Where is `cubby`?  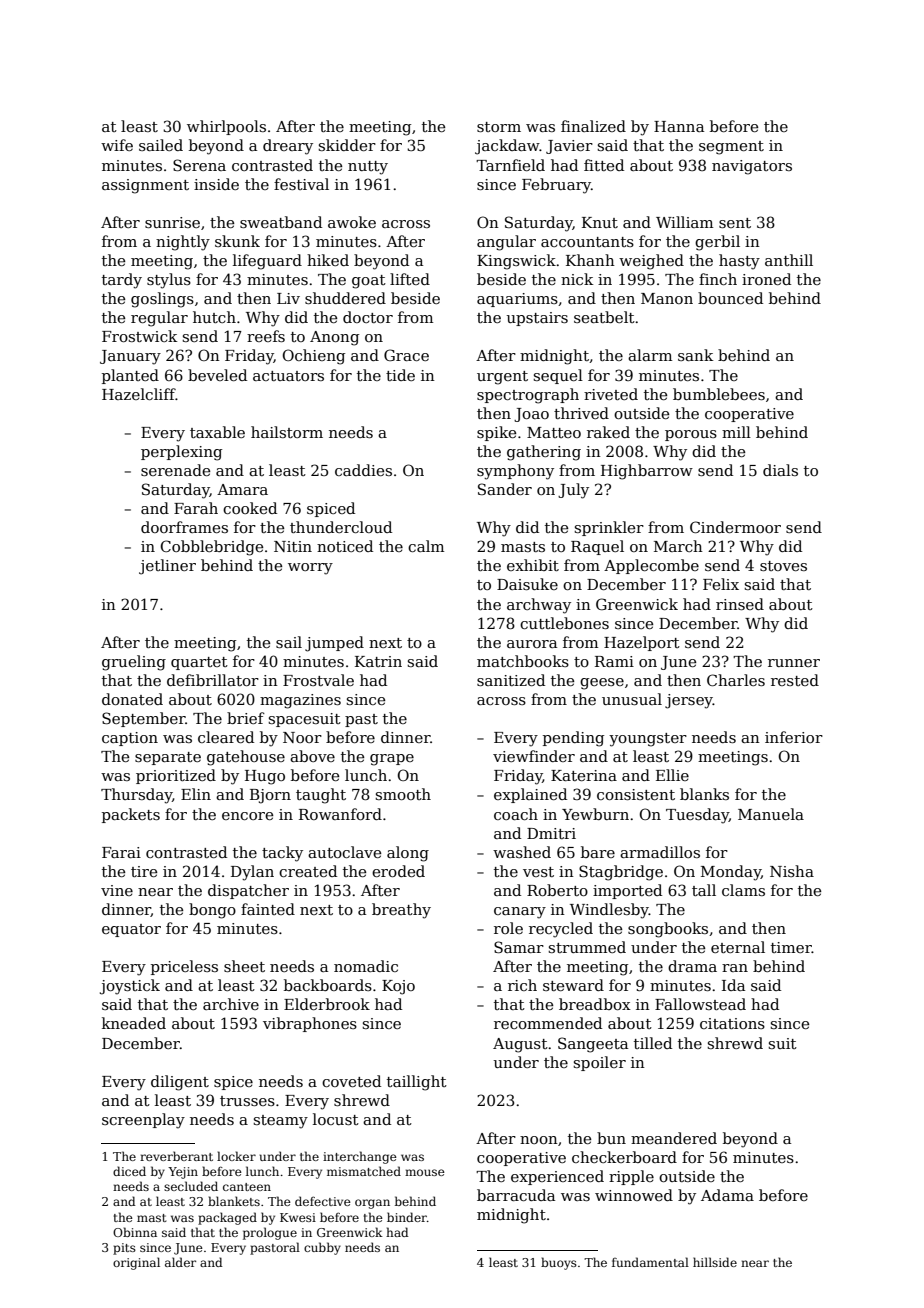 cubby is located at coordinates (322, 1248).
